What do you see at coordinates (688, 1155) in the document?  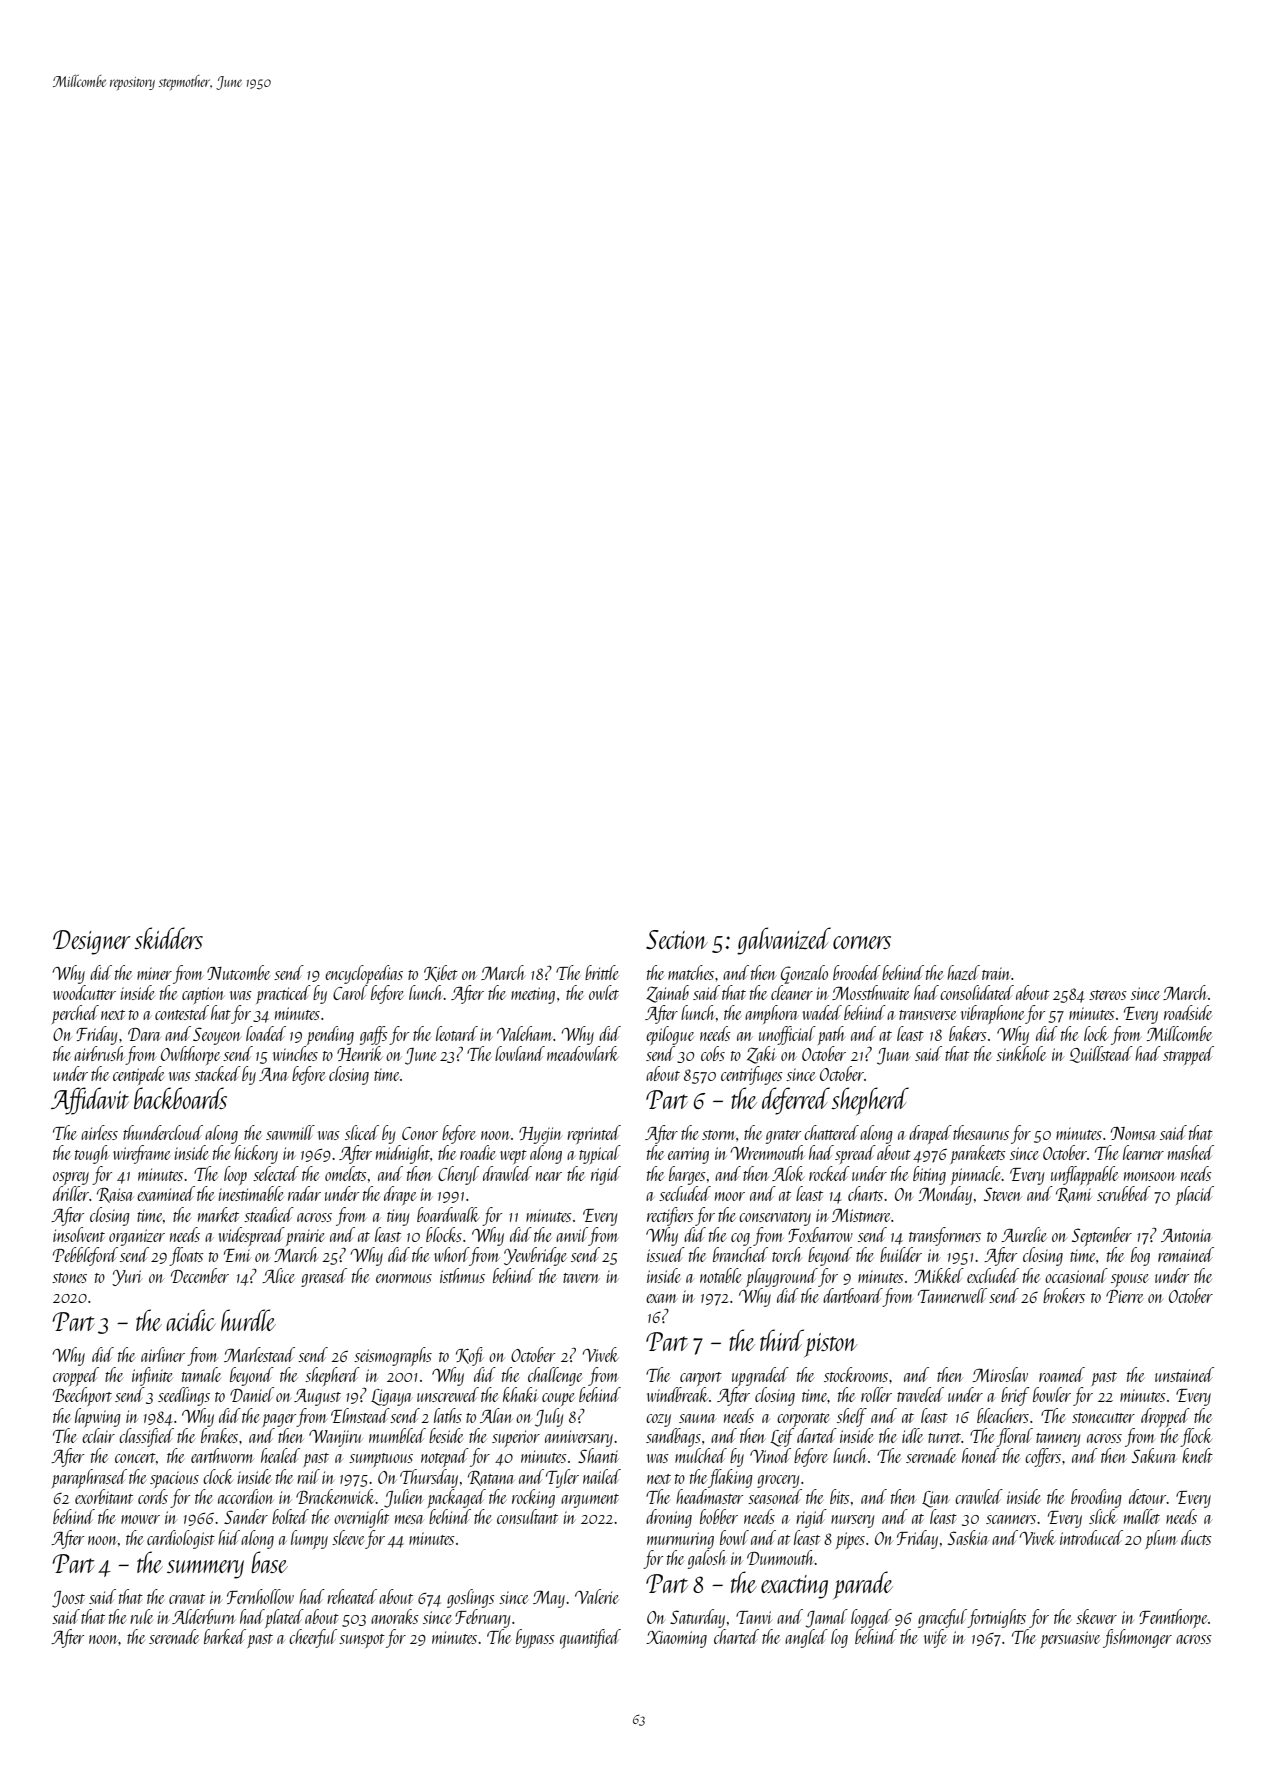 I see `earring` at bounding box center [688, 1155].
